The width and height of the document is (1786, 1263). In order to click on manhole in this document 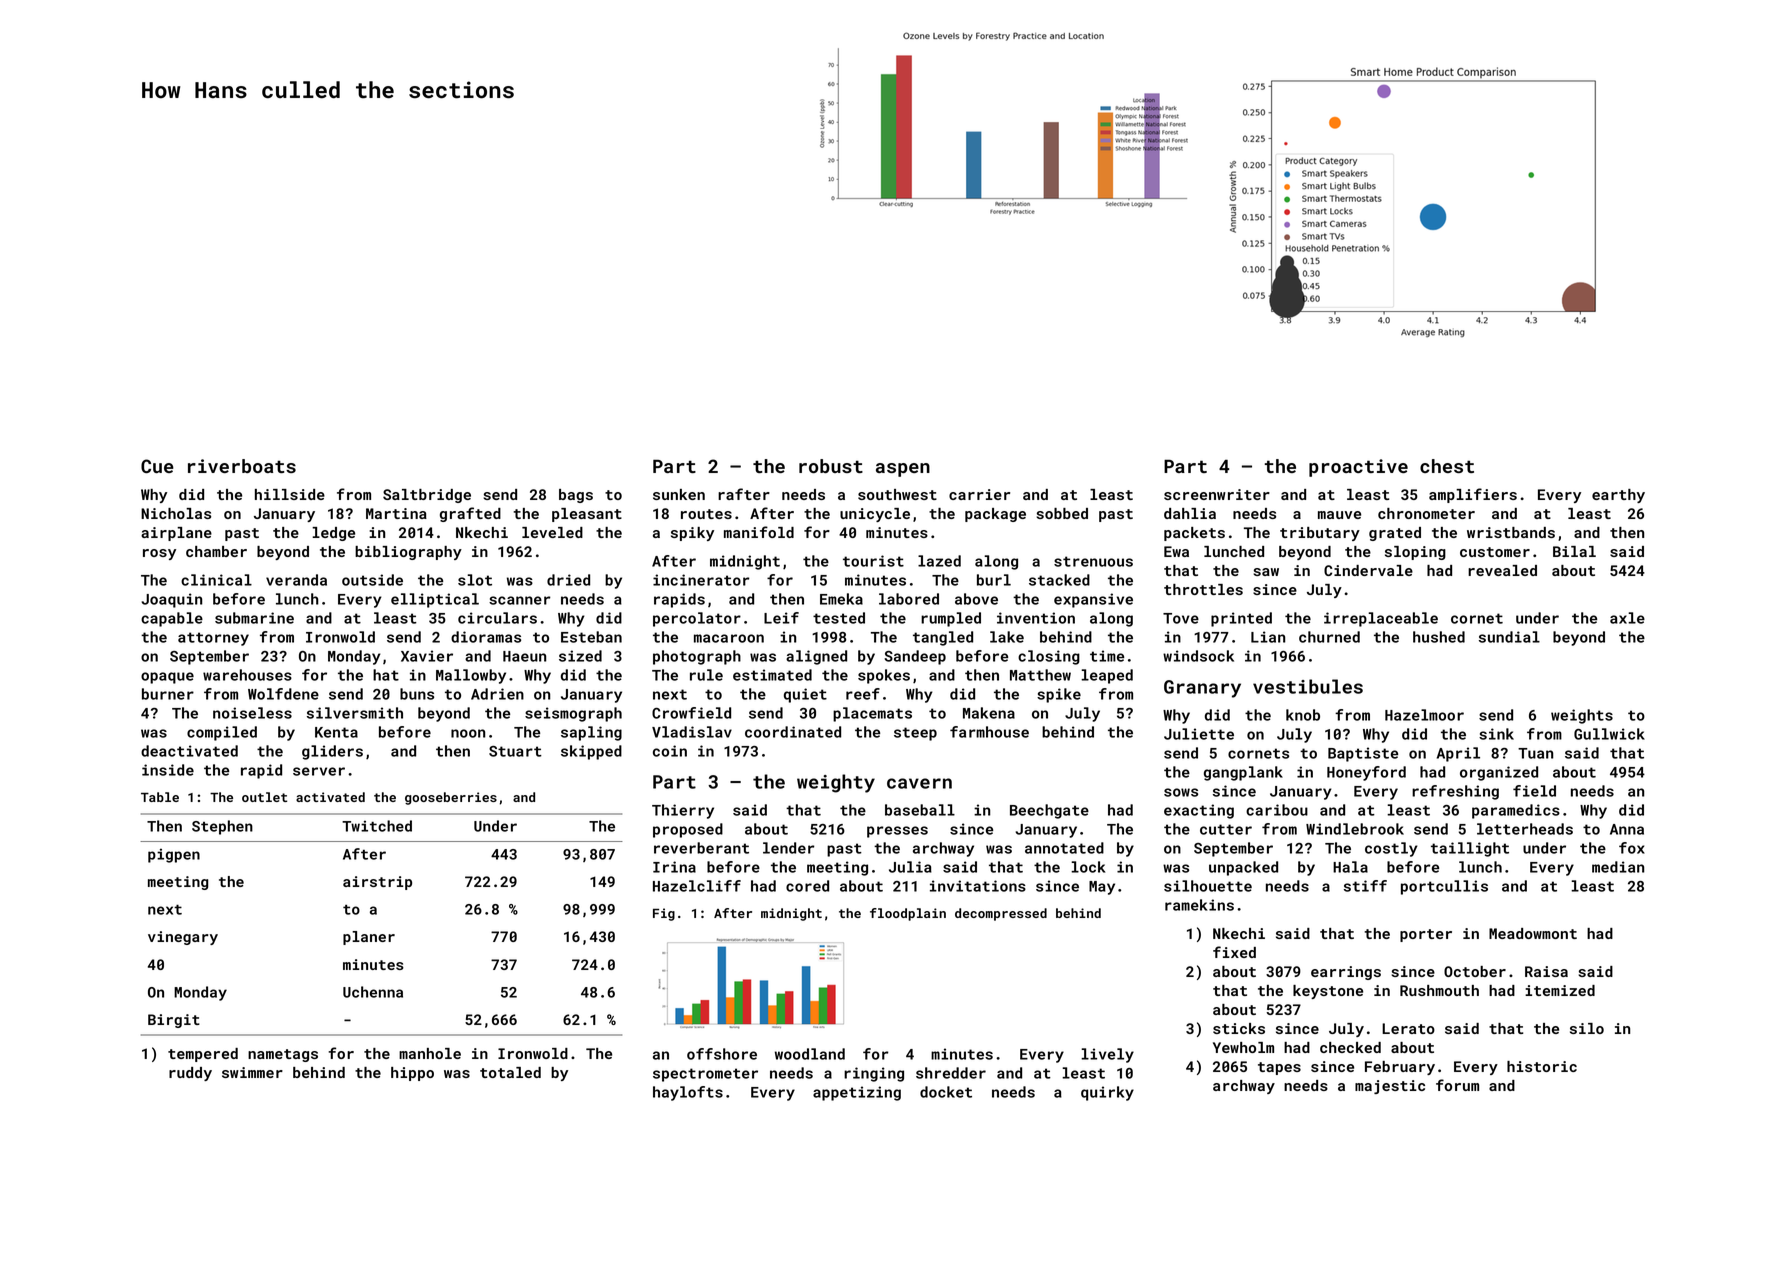, I will do `click(430, 1053)`.
